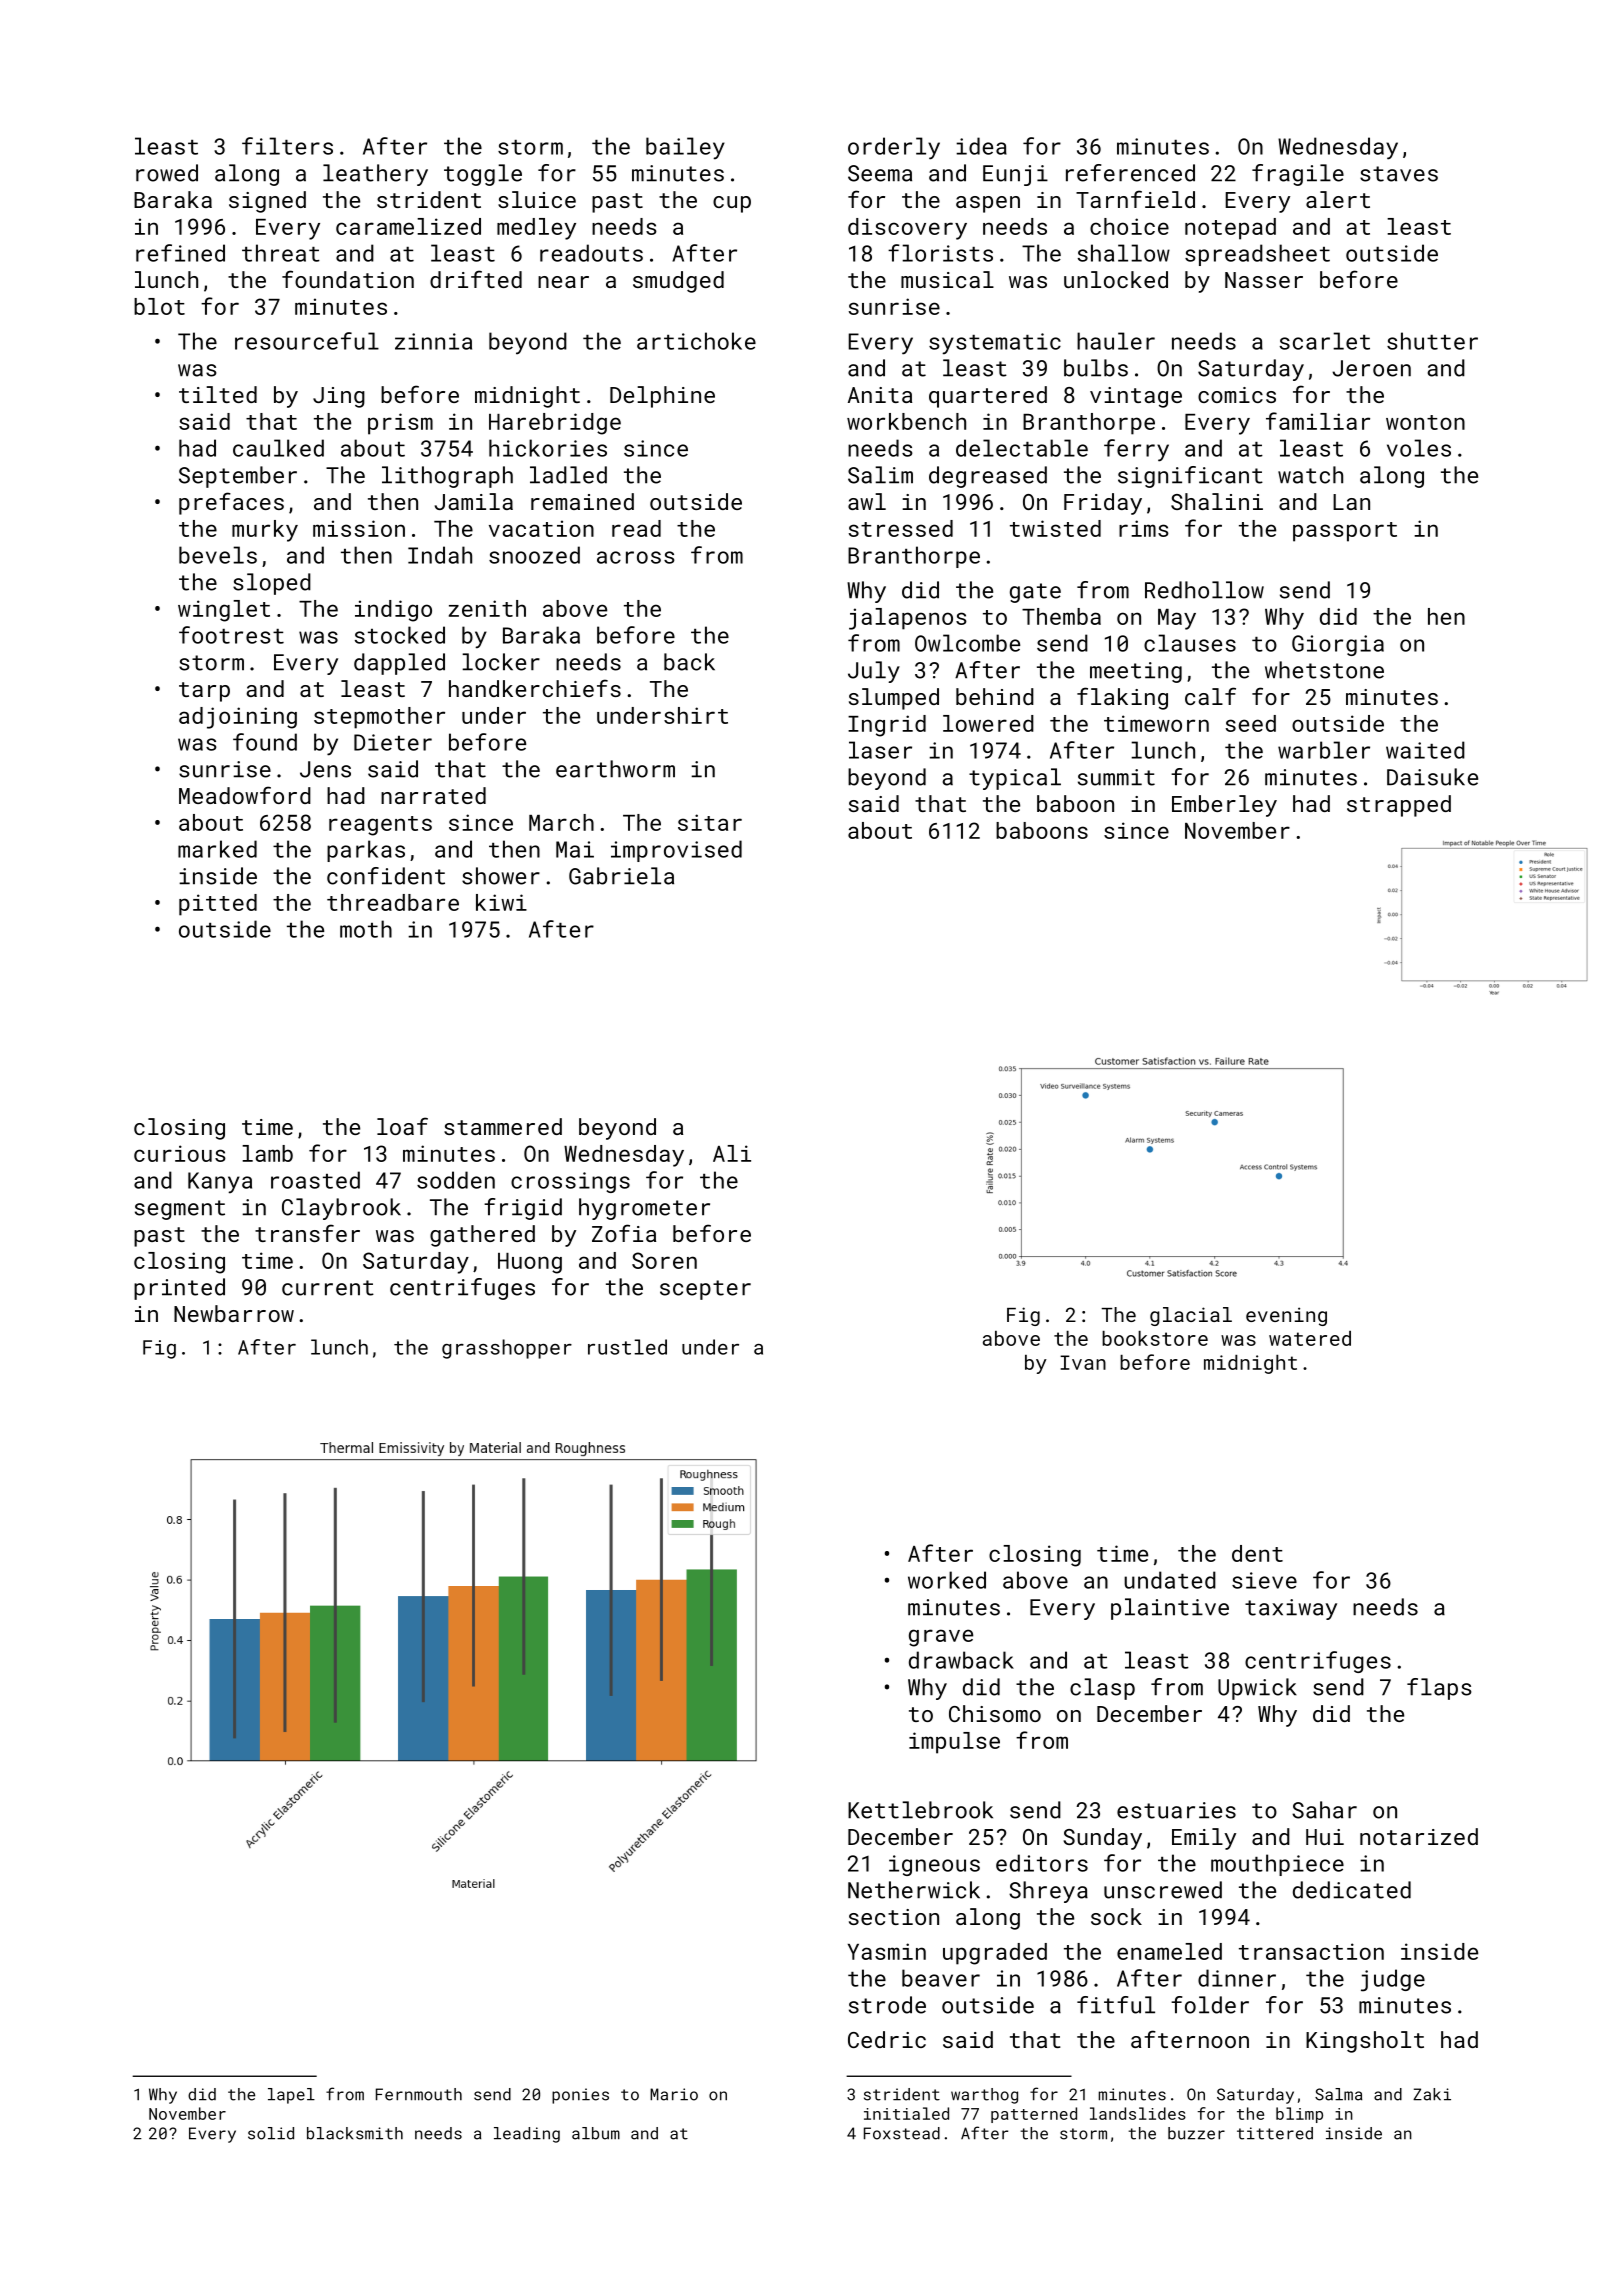 The height and width of the screenshot is (2292, 1620). Describe the element at coordinates (271, 2133) in the screenshot. I see `solid` at that location.
